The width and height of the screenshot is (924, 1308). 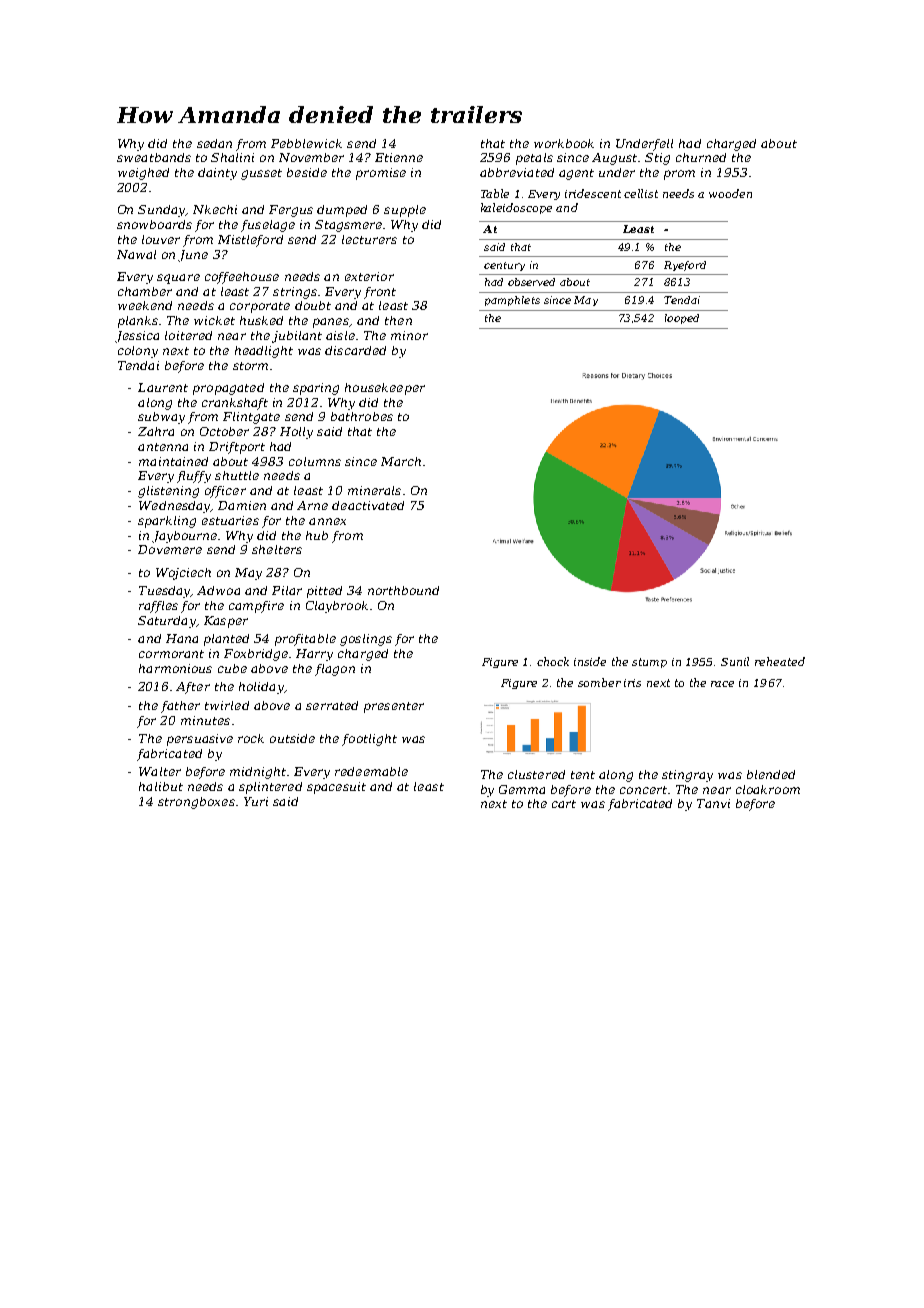 I want to click on square, so click(x=178, y=279).
